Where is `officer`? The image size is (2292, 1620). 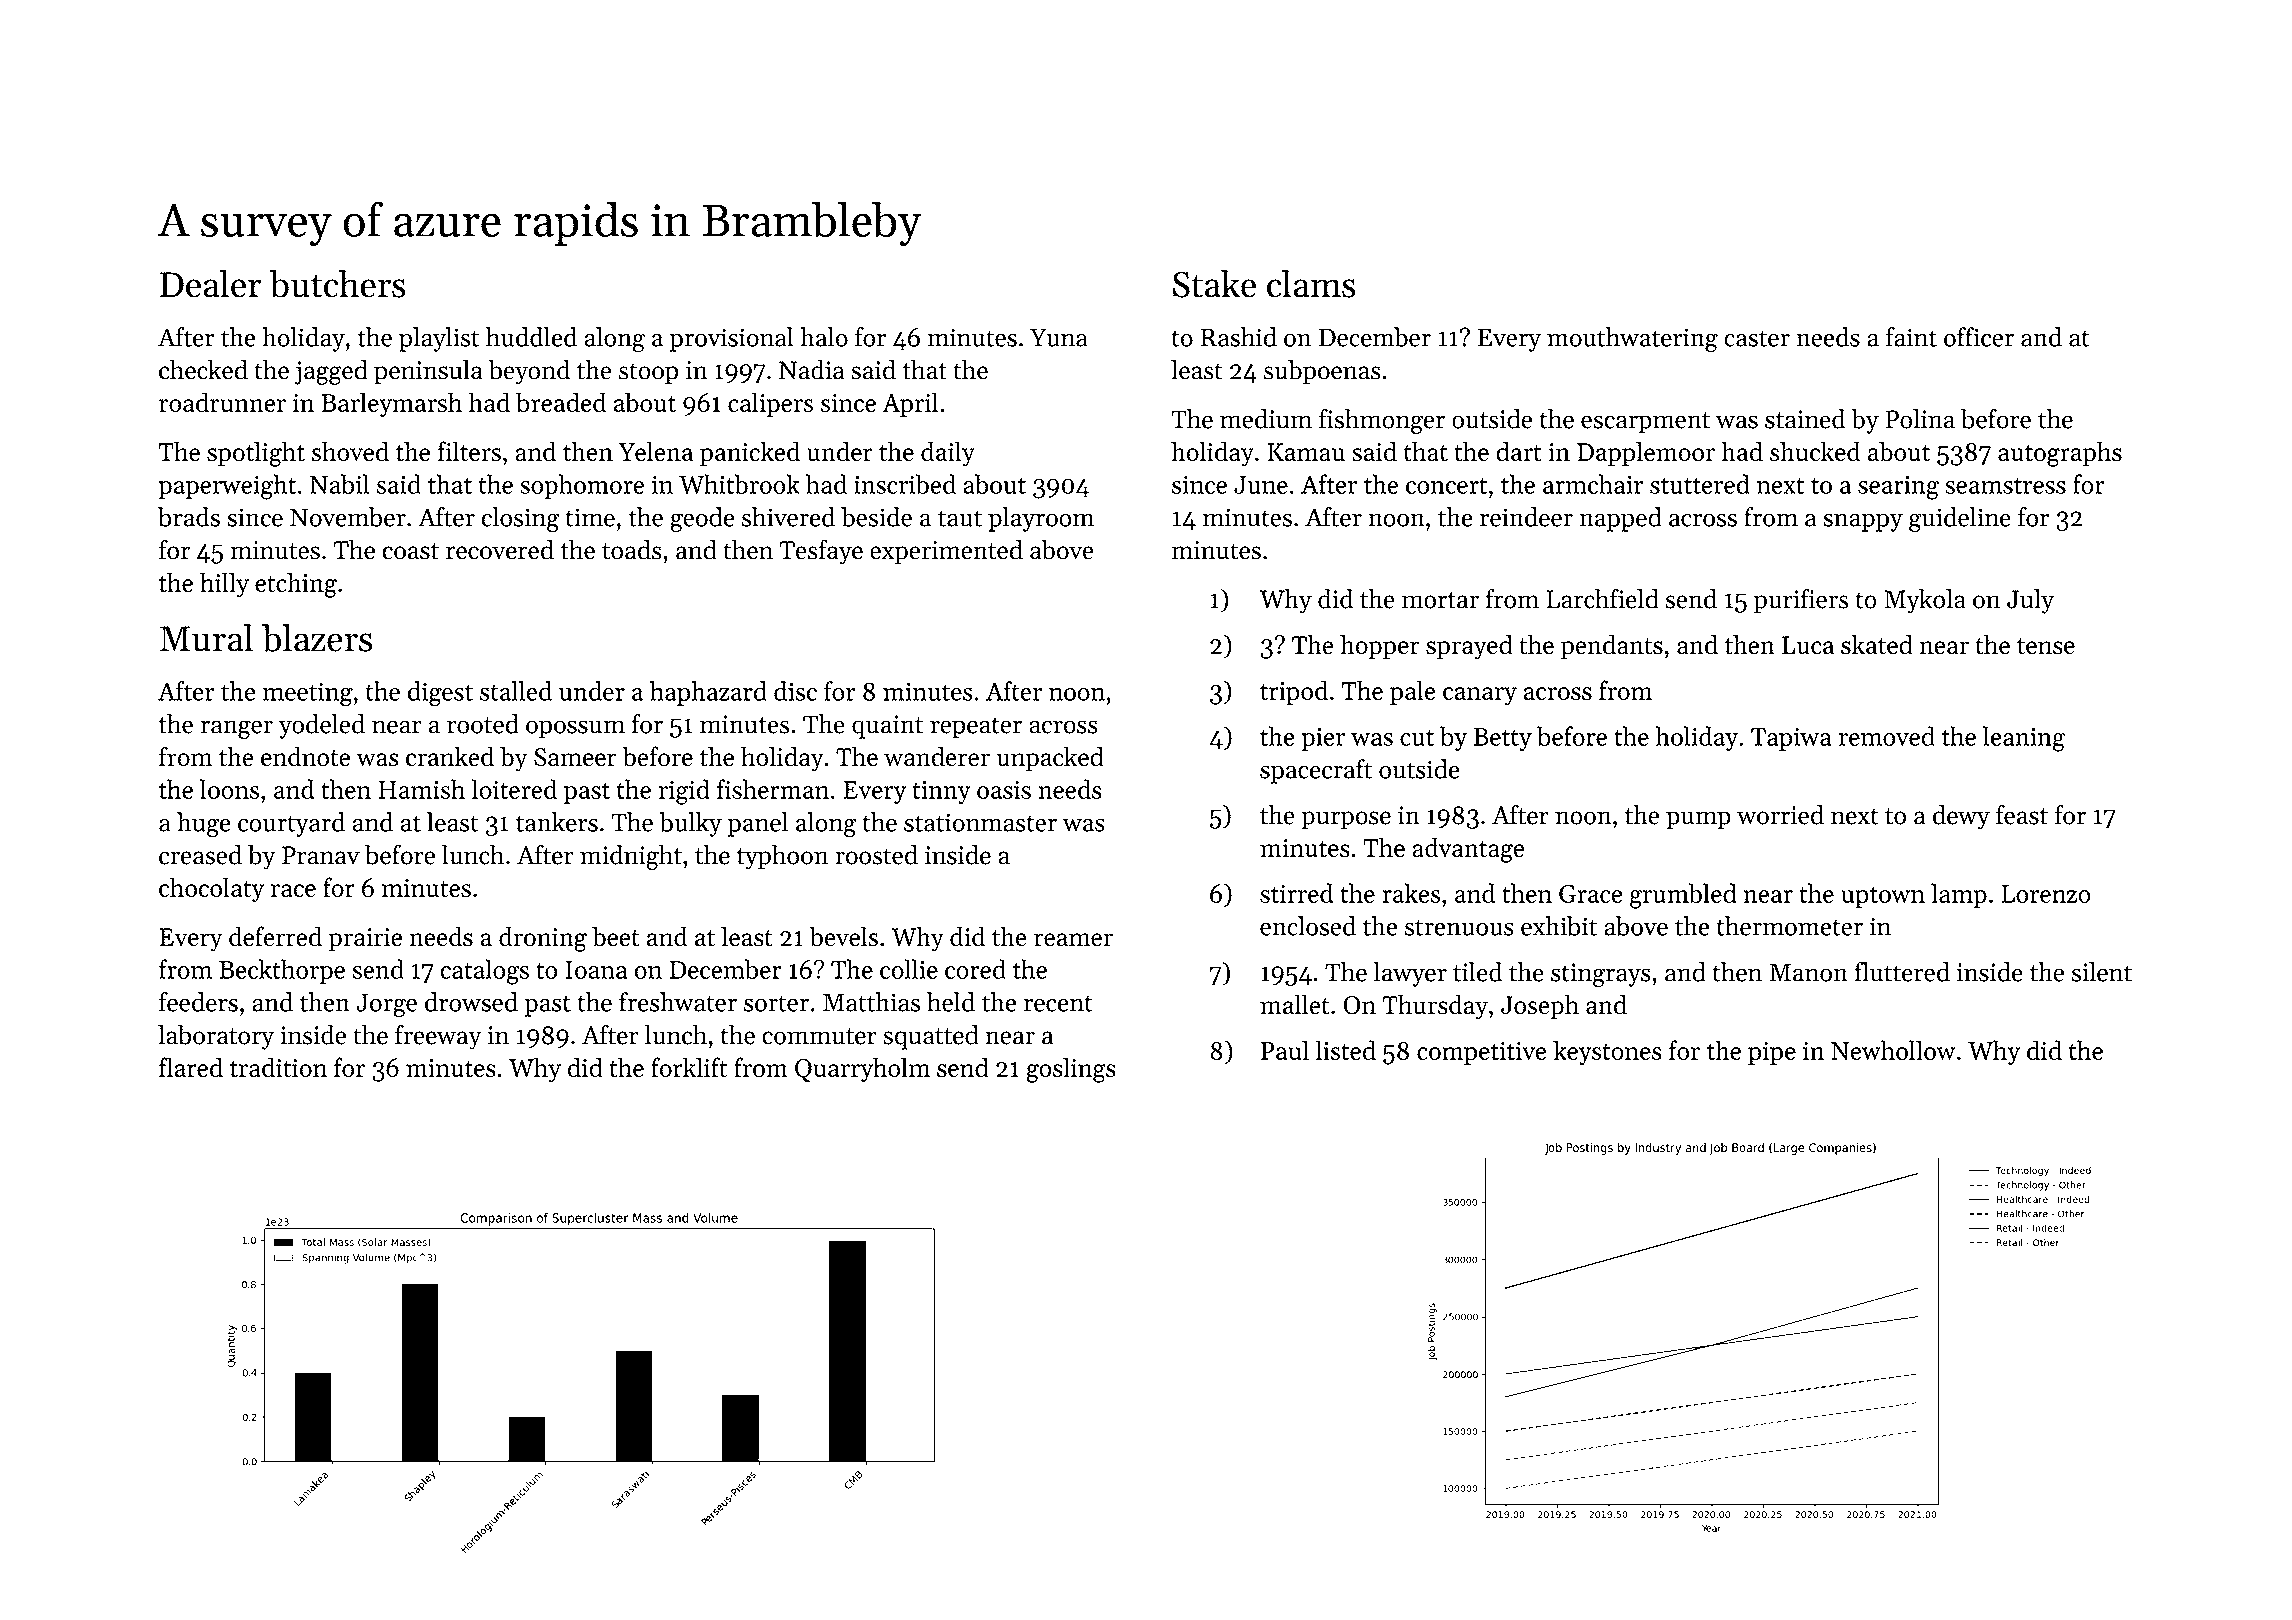
officer is located at coordinates (1979, 337).
